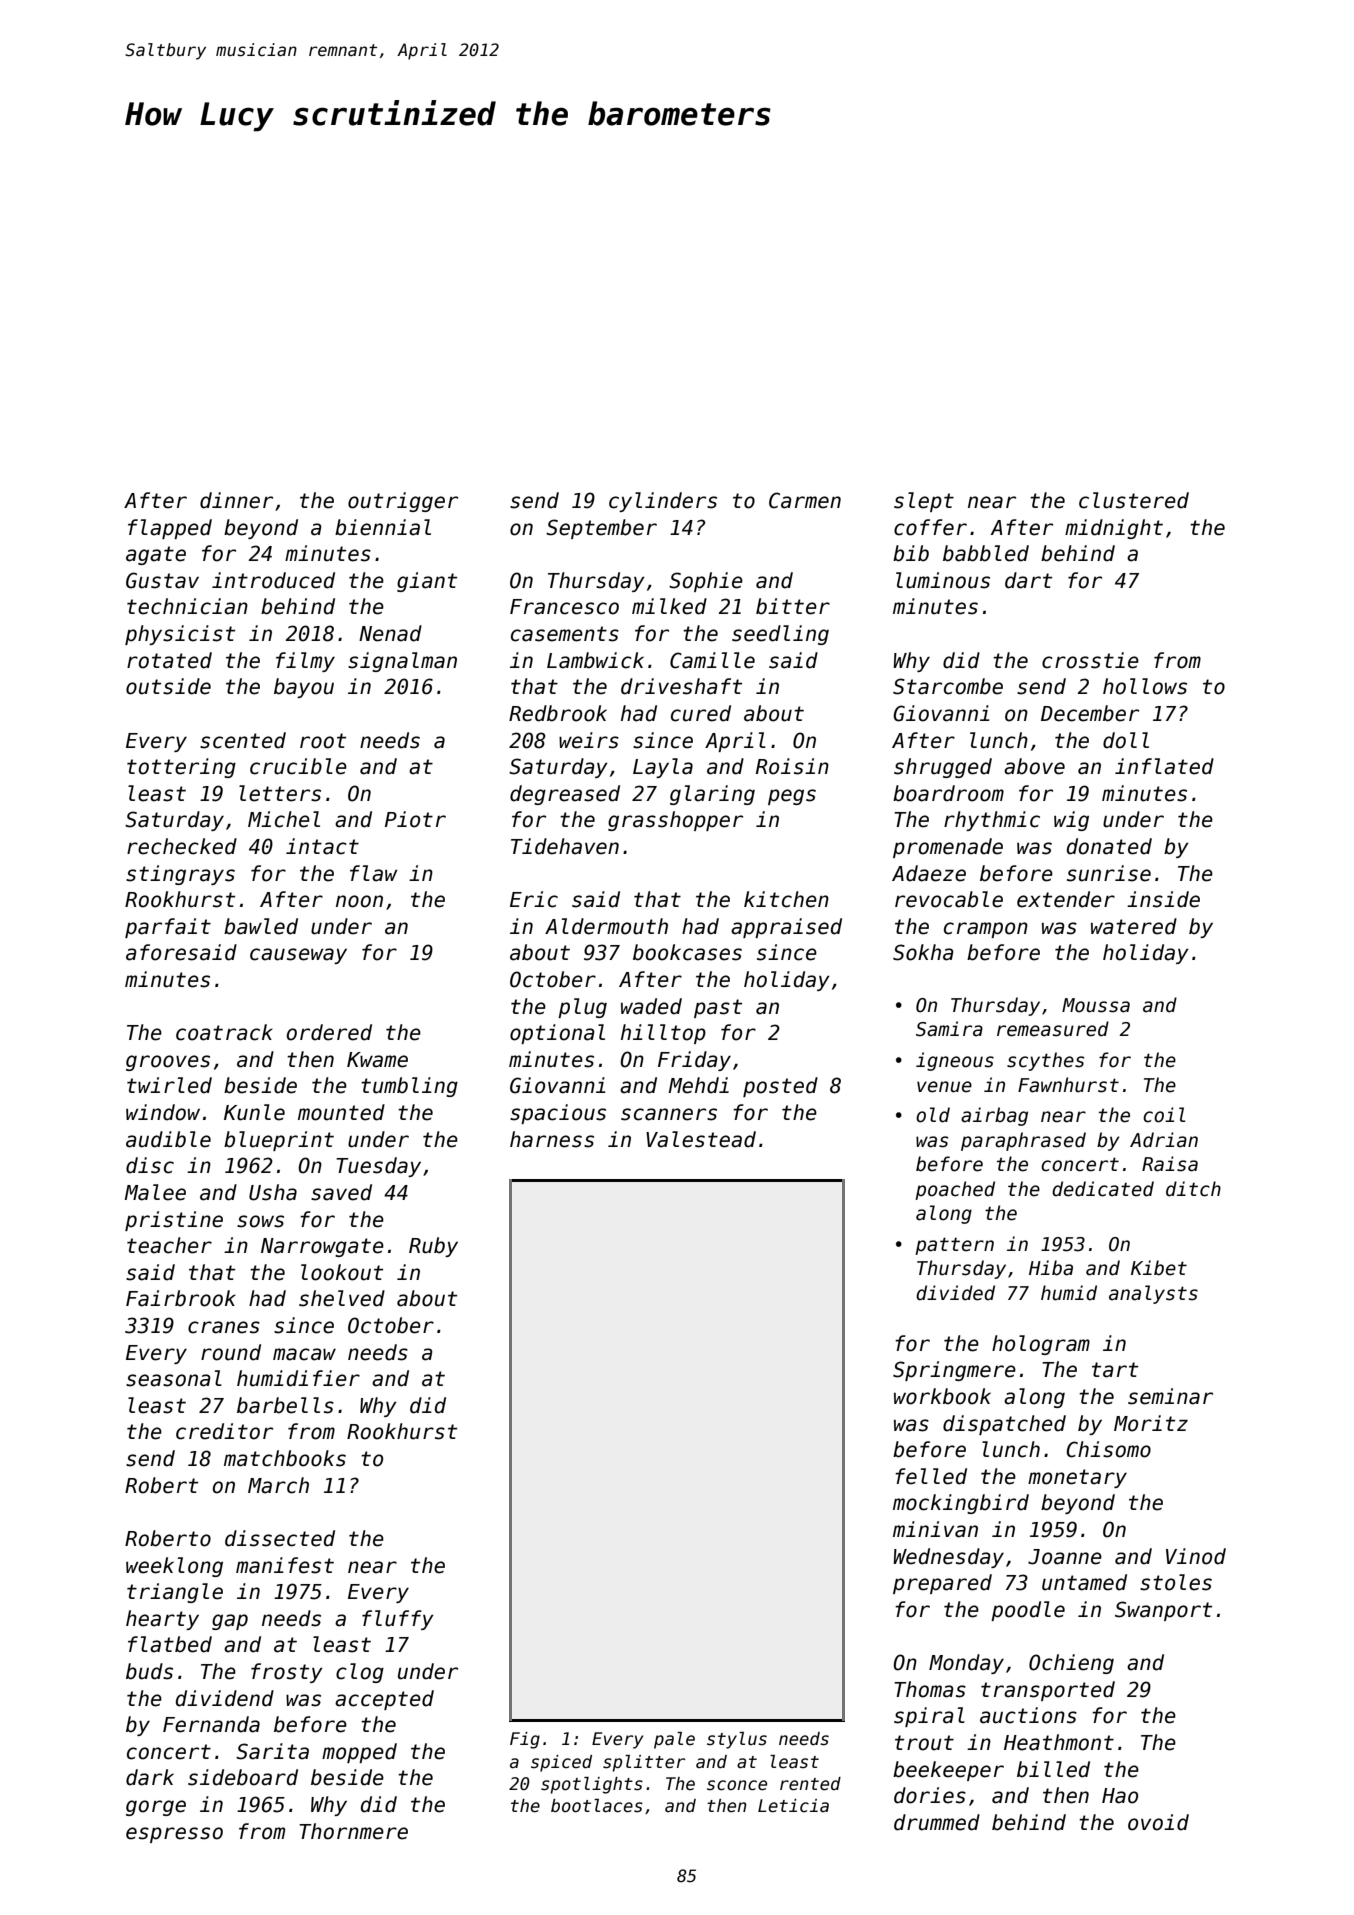 The height and width of the screenshot is (1915, 1354). I want to click on parfait, so click(168, 928).
